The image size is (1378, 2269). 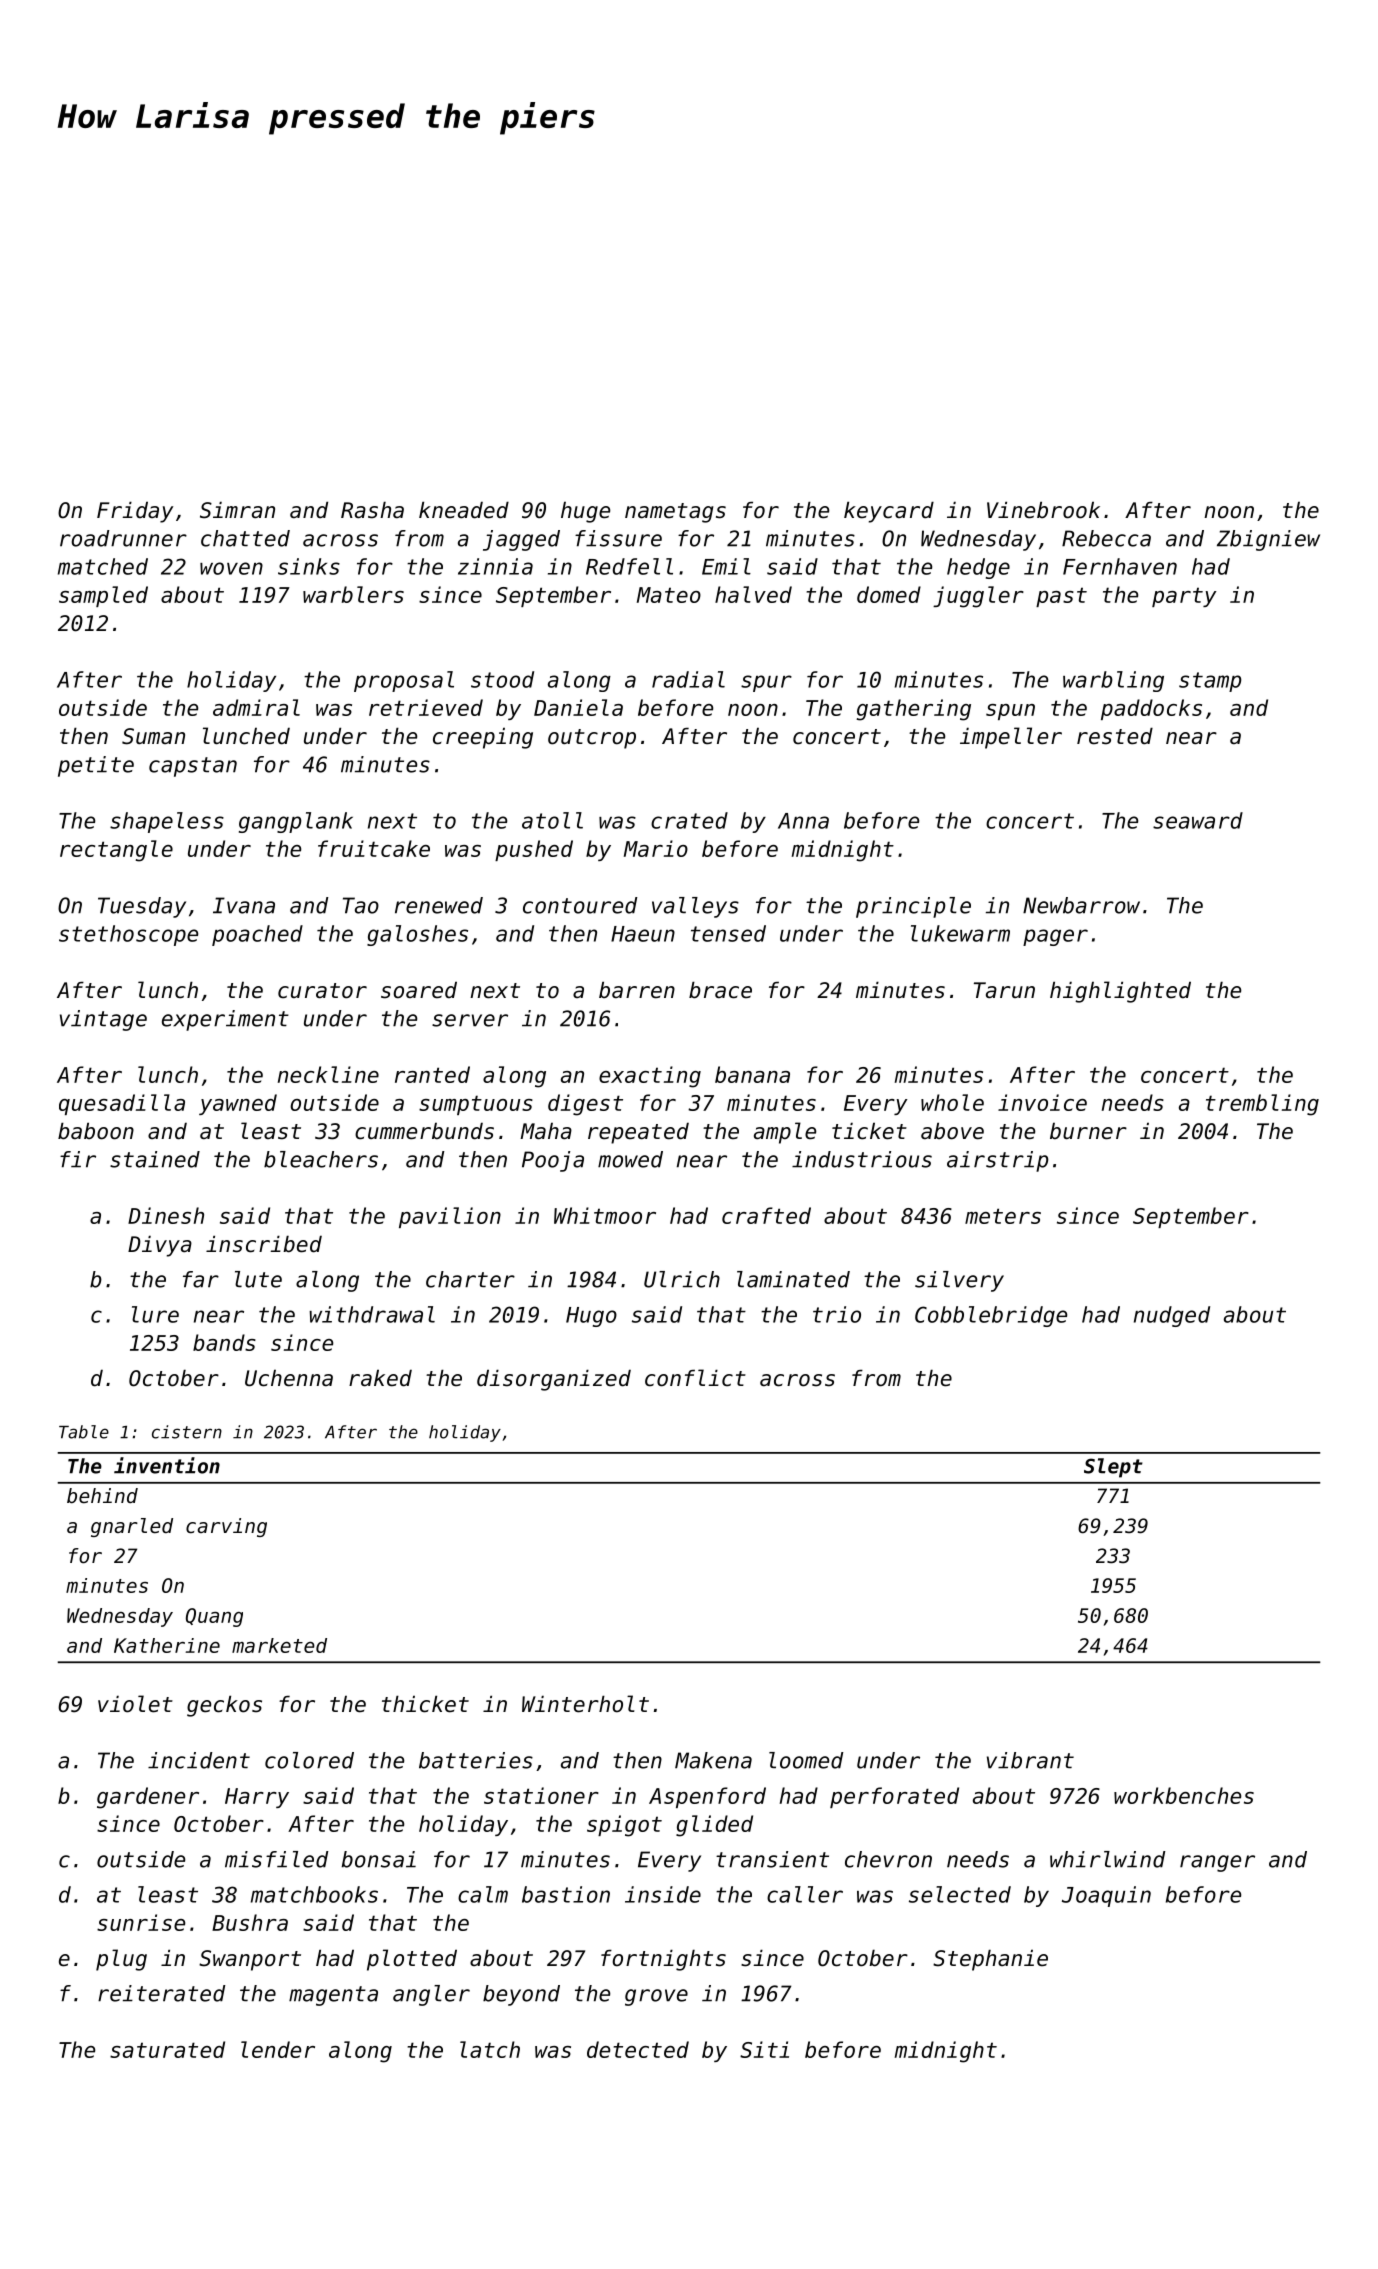 I want to click on keycard, so click(x=889, y=512).
